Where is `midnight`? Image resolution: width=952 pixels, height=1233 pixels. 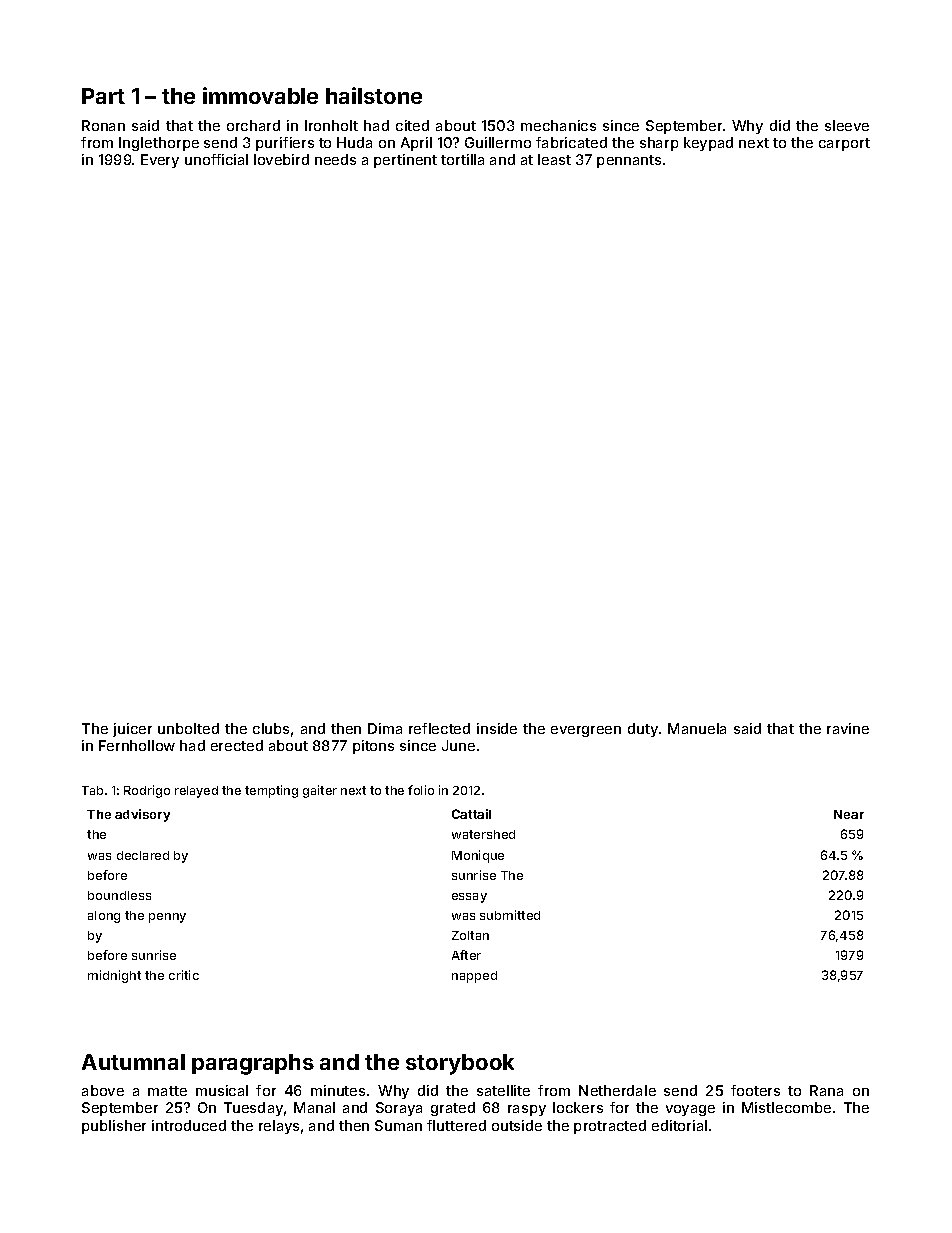 midnight is located at coordinates (114, 976).
